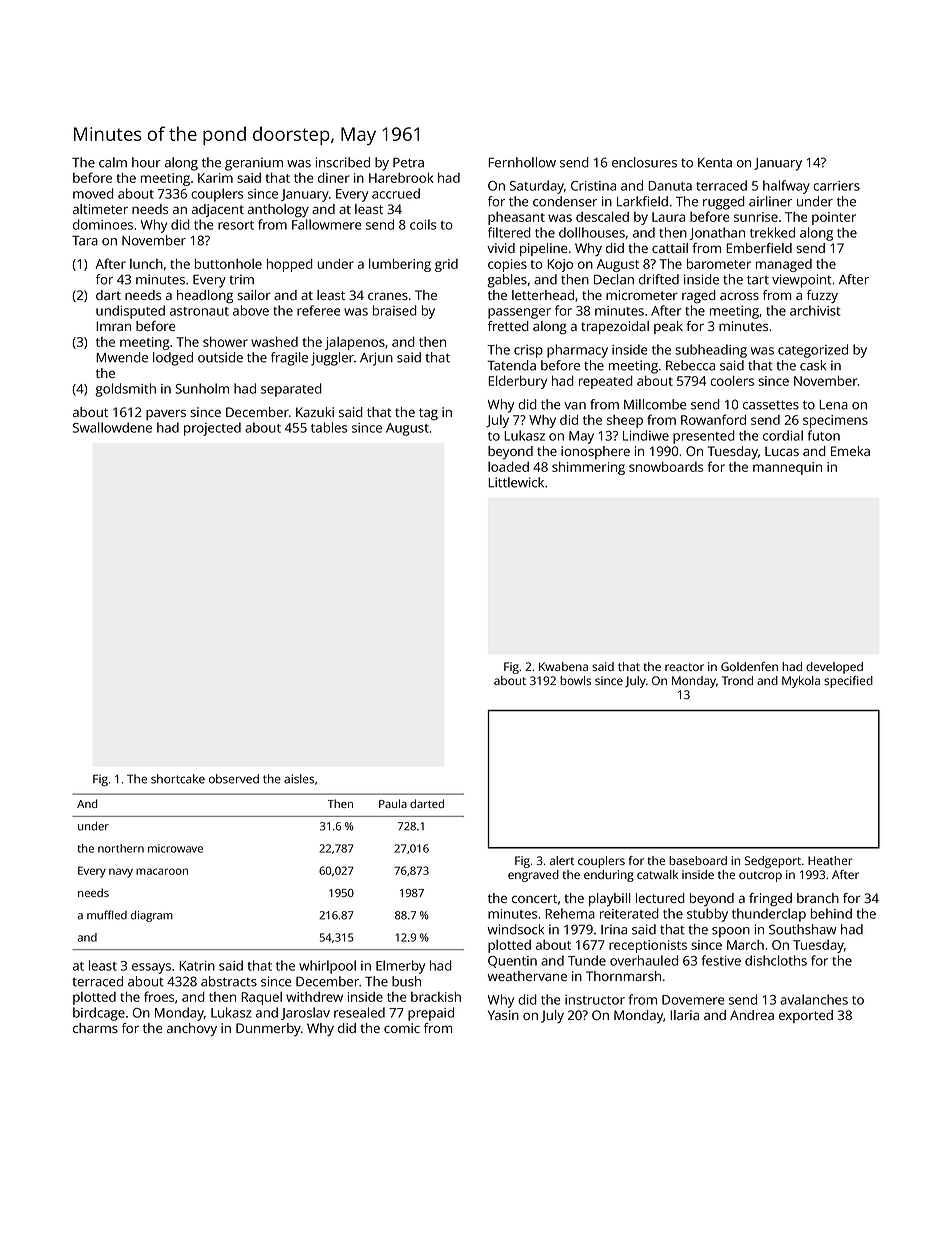 This screenshot has width=952, height=1233. Describe the element at coordinates (113, 326) in the screenshot. I see `Imran` at that location.
